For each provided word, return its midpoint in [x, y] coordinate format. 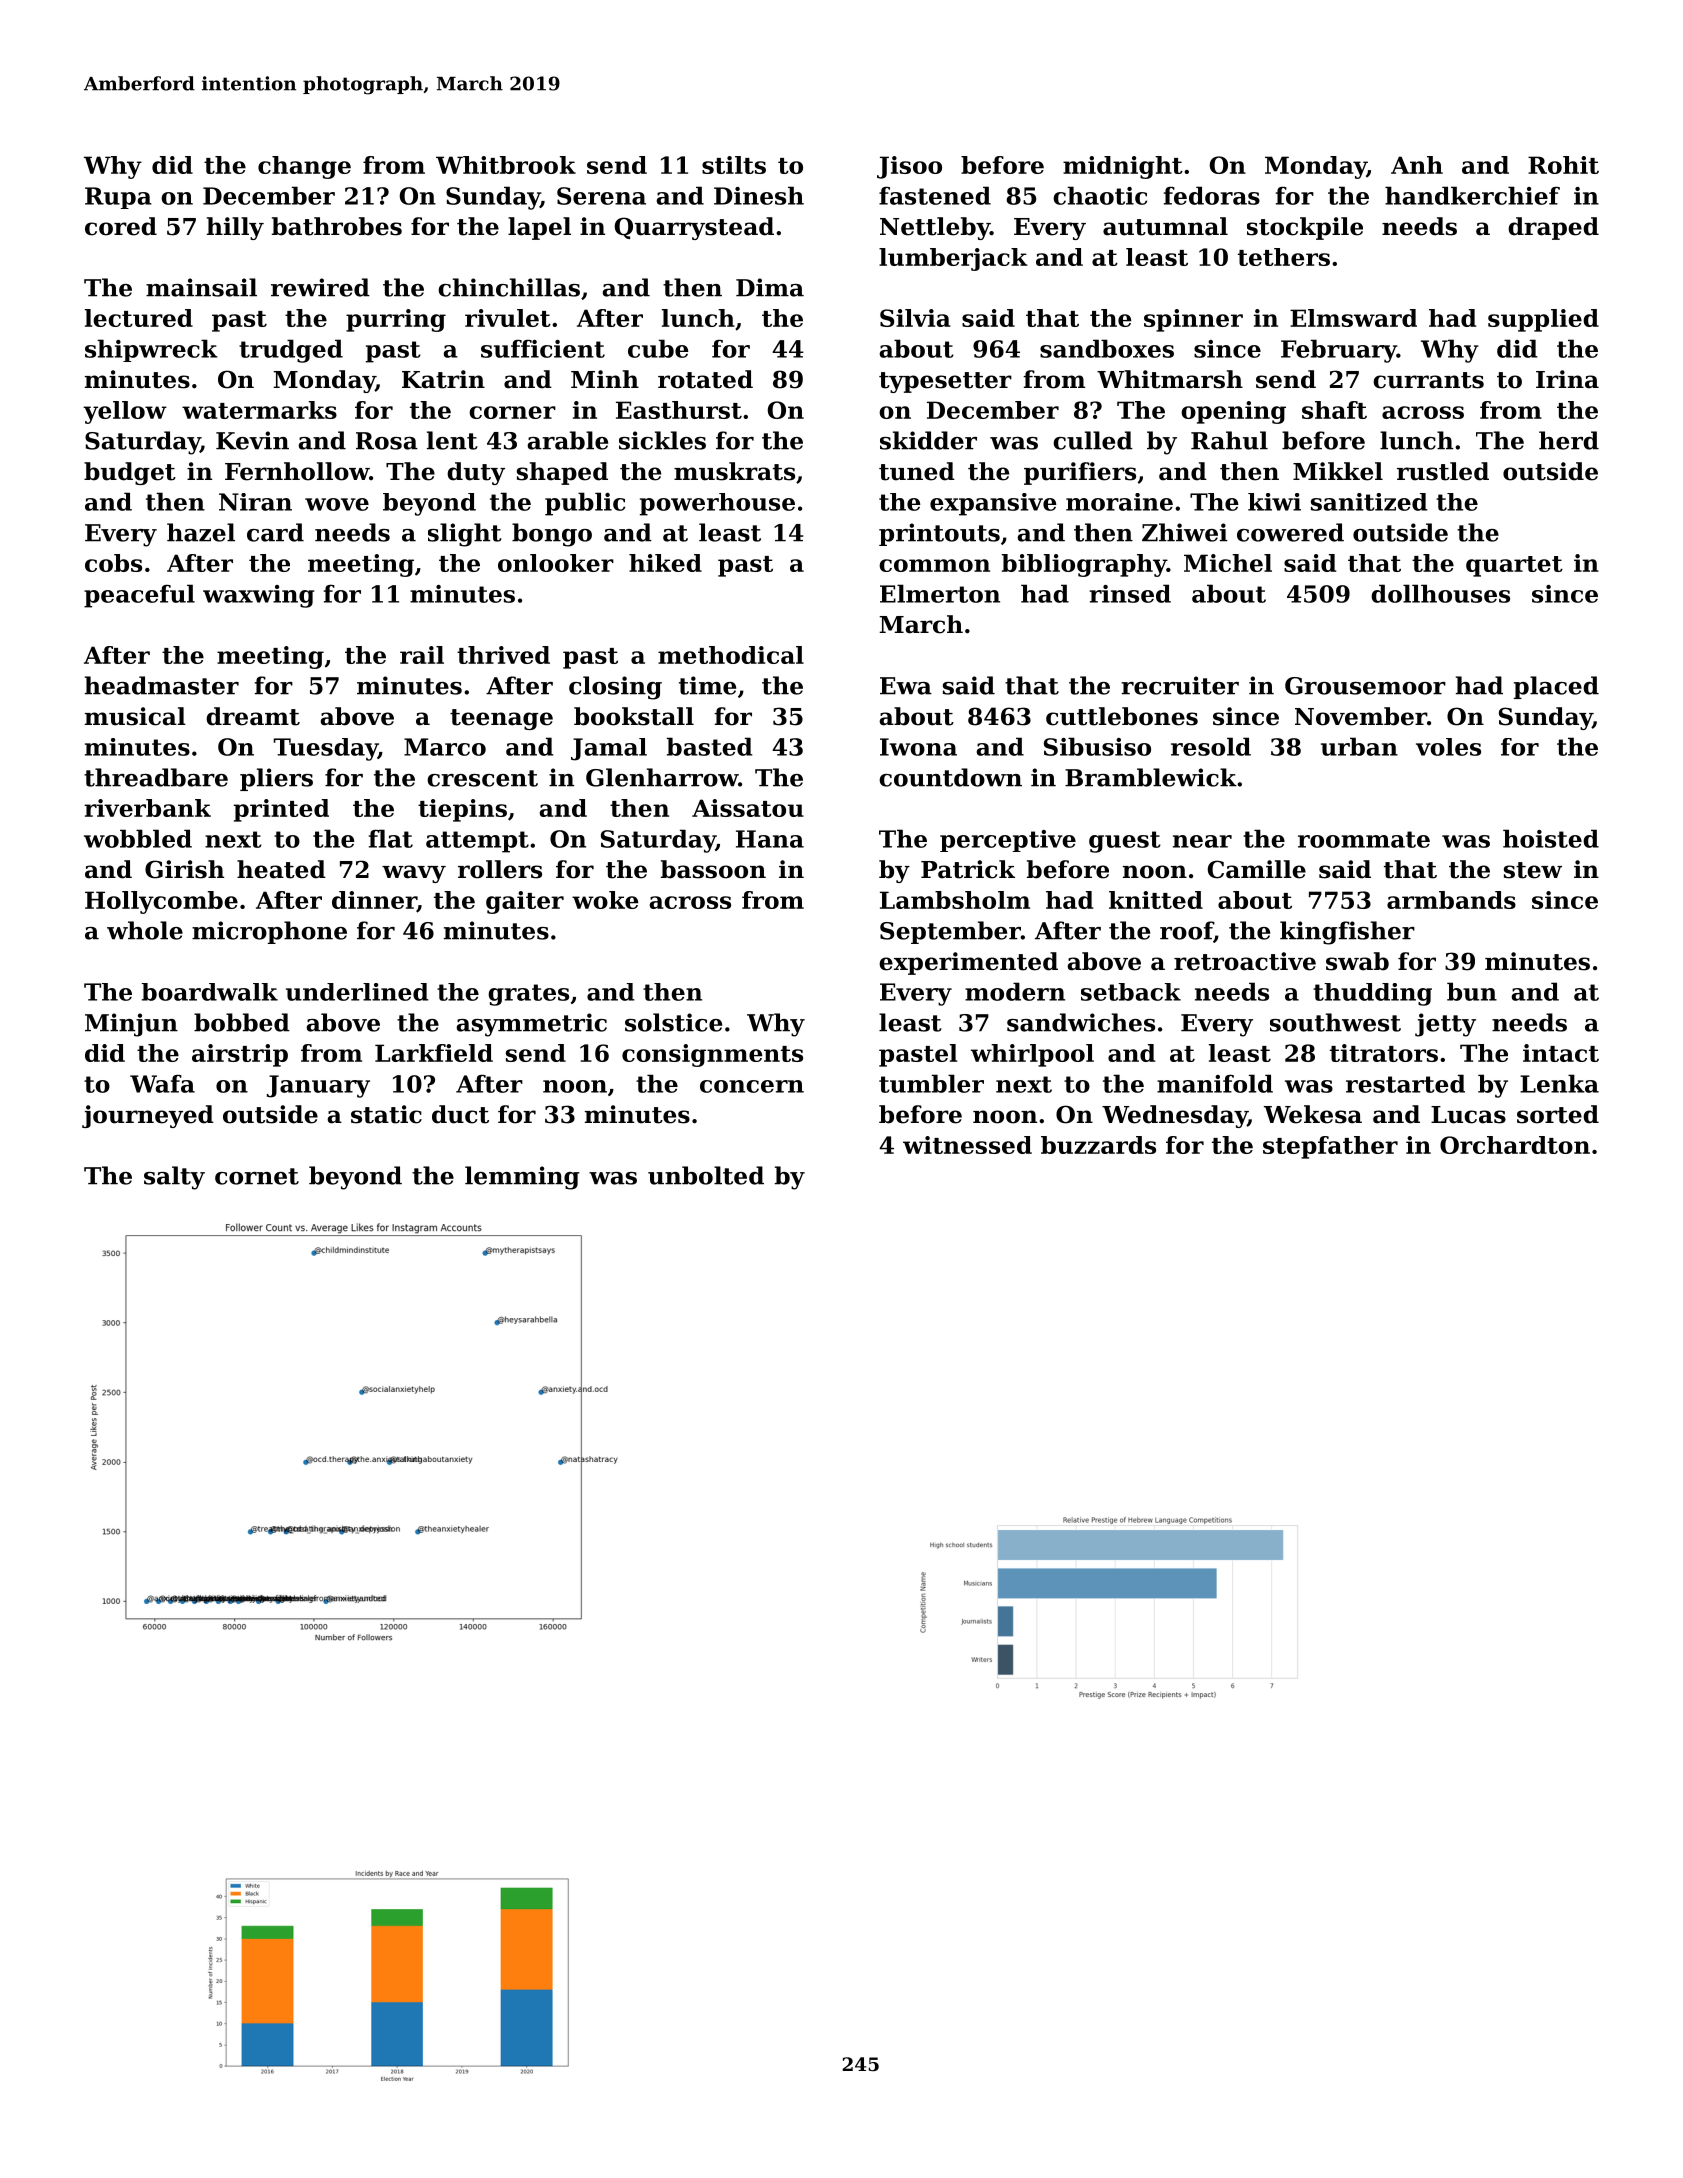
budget [130, 473]
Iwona [918, 747]
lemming [522, 1178]
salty [174, 1178]
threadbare [156, 777]
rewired [320, 287]
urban [1359, 746]
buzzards [1098, 1145]
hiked [665, 563]
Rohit [1563, 165]
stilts [734, 165]
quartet [1514, 566]
